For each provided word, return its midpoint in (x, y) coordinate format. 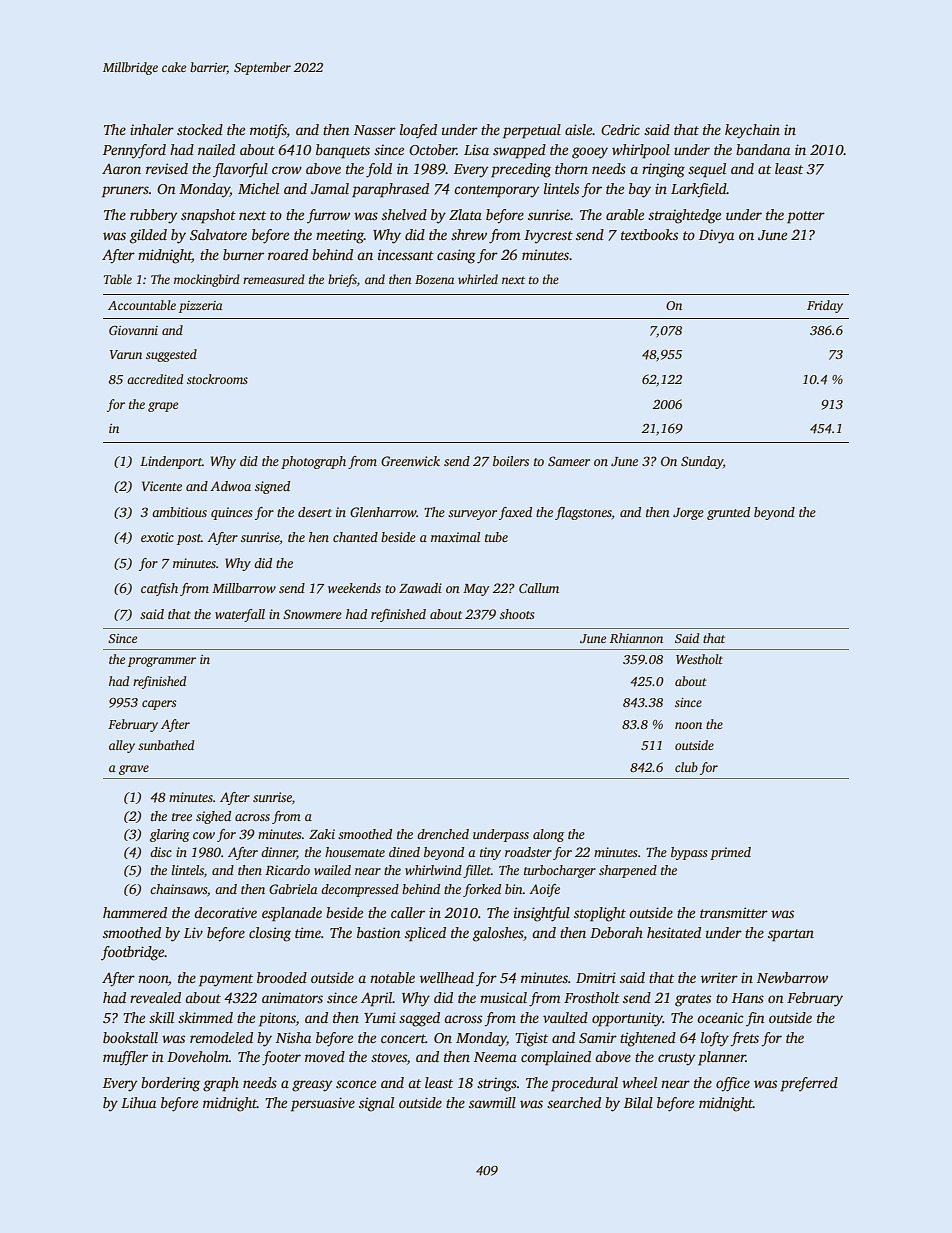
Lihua (138, 1102)
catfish (159, 589)
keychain (752, 131)
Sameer (569, 461)
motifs (268, 131)
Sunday (702, 462)
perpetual (532, 131)
